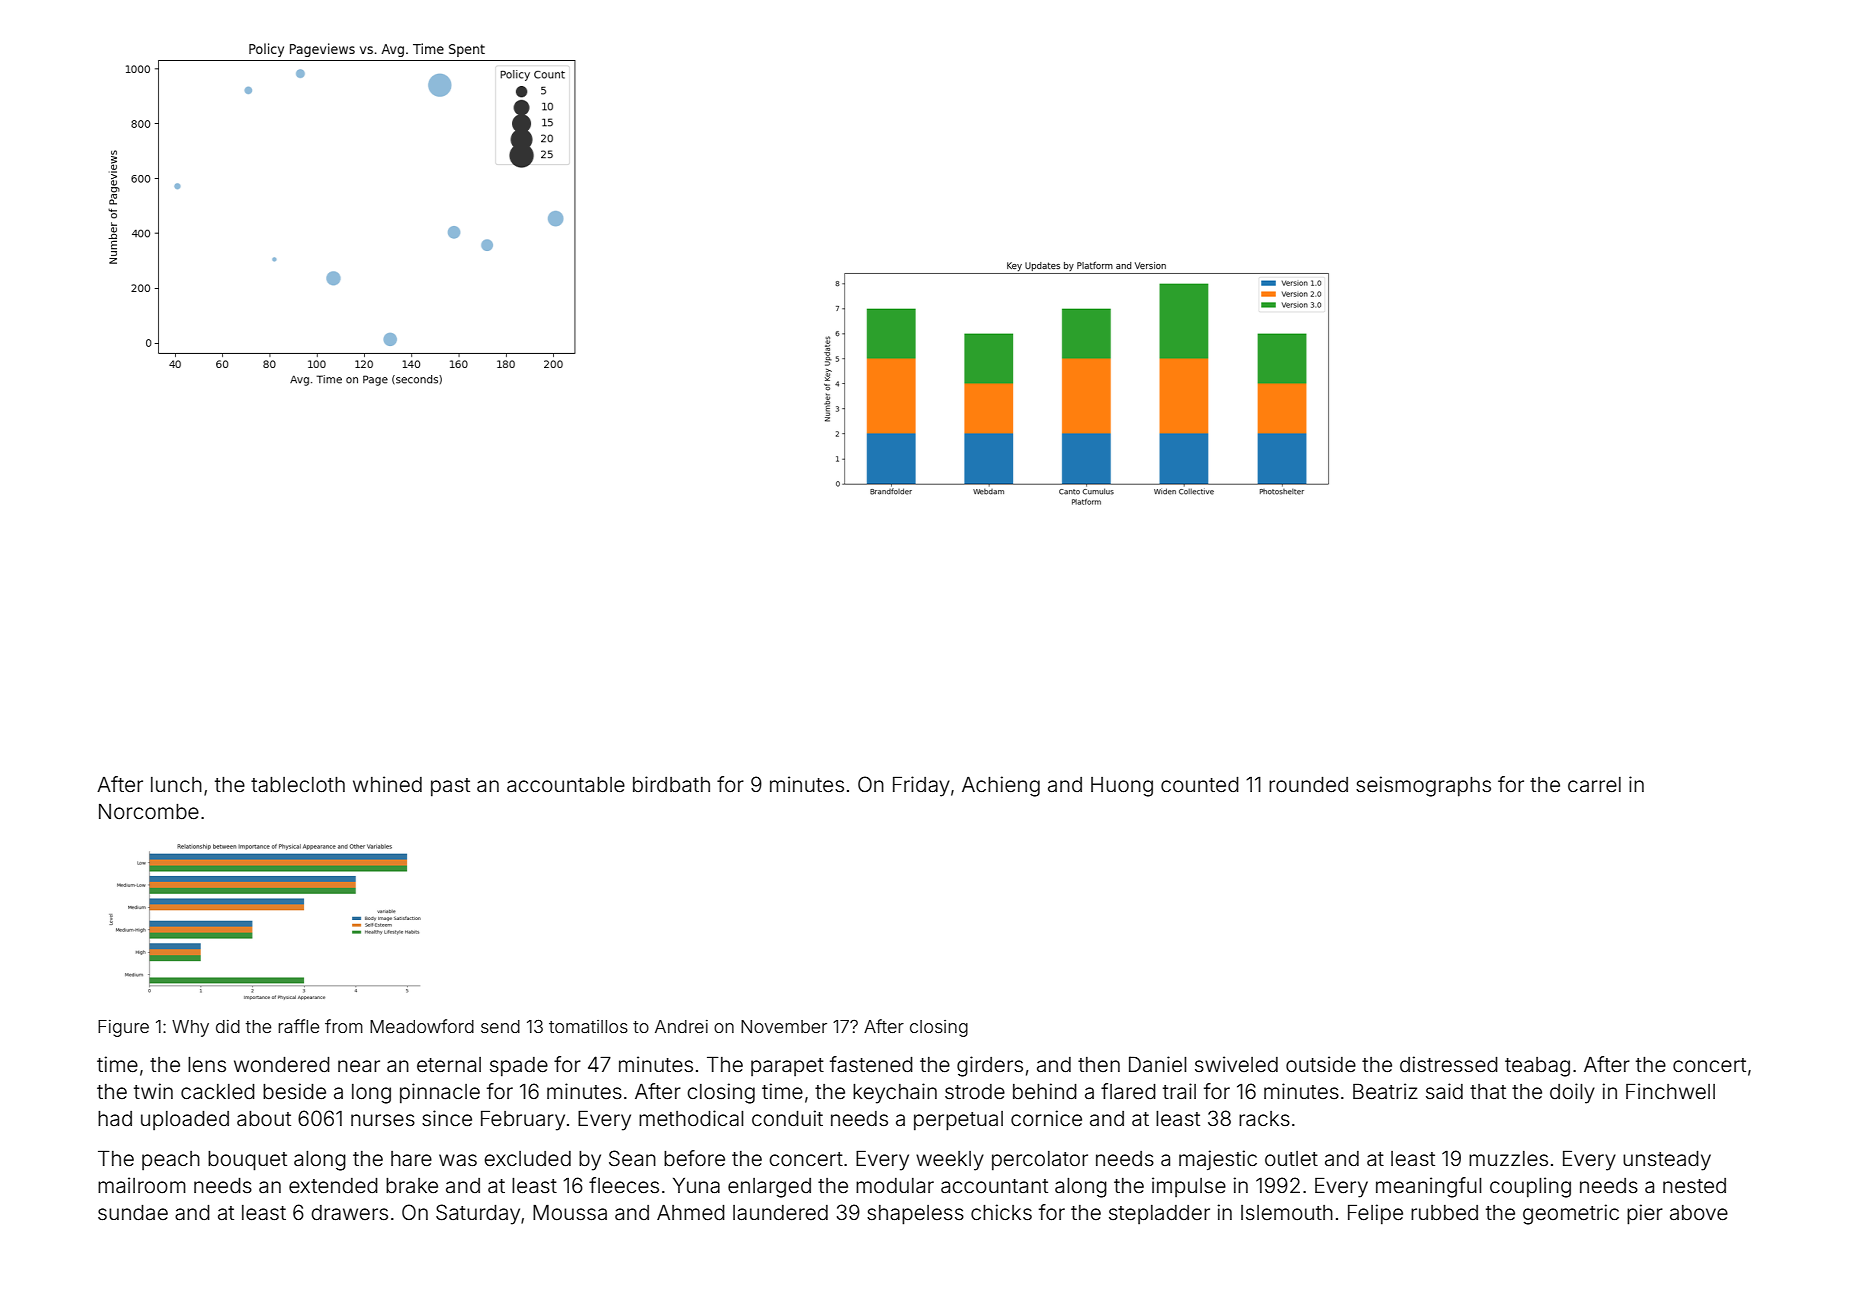  What do you see at coordinates (1449, 1064) in the page?
I see `distressed` at bounding box center [1449, 1064].
